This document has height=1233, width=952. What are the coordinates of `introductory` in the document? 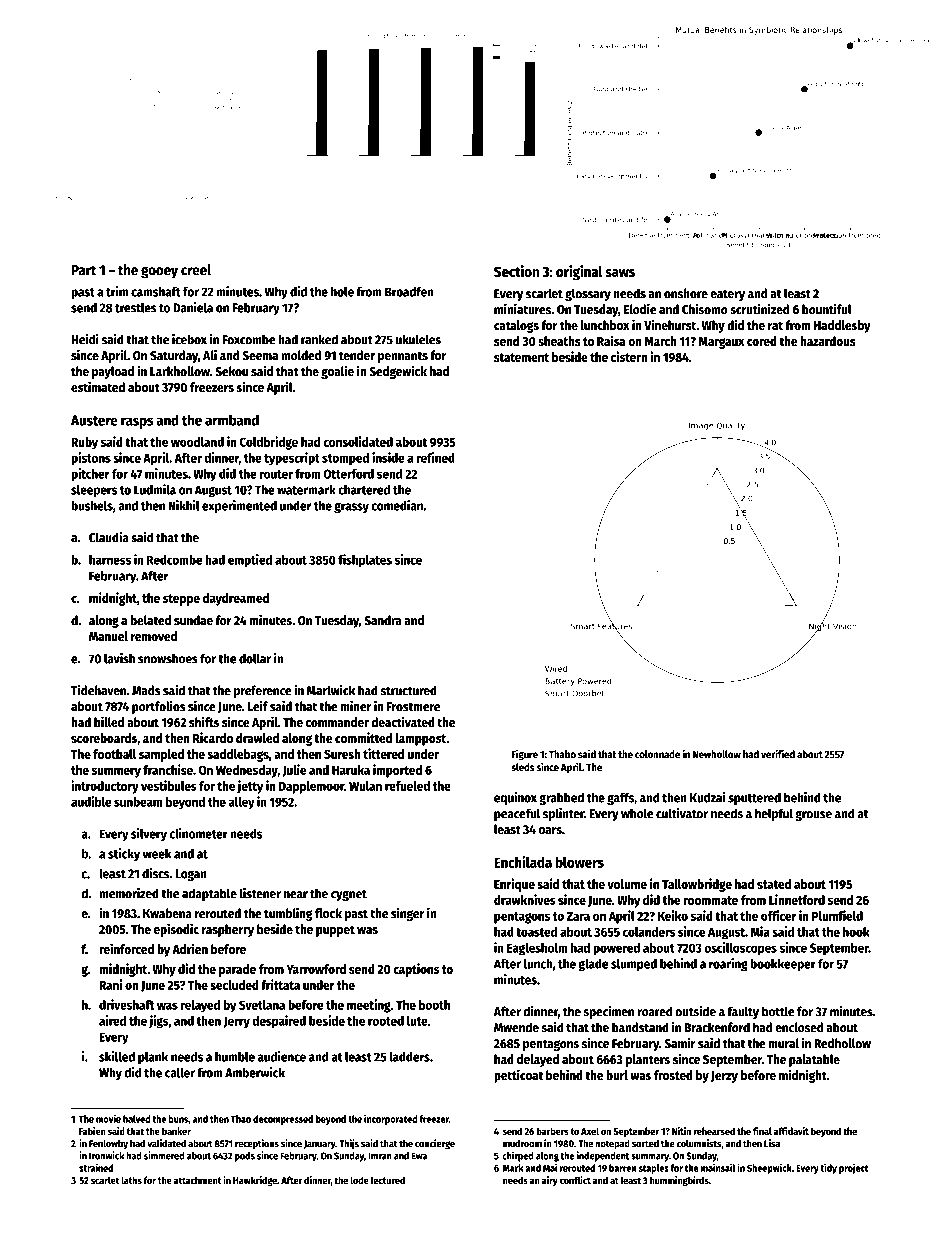 It's located at (105, 787).
